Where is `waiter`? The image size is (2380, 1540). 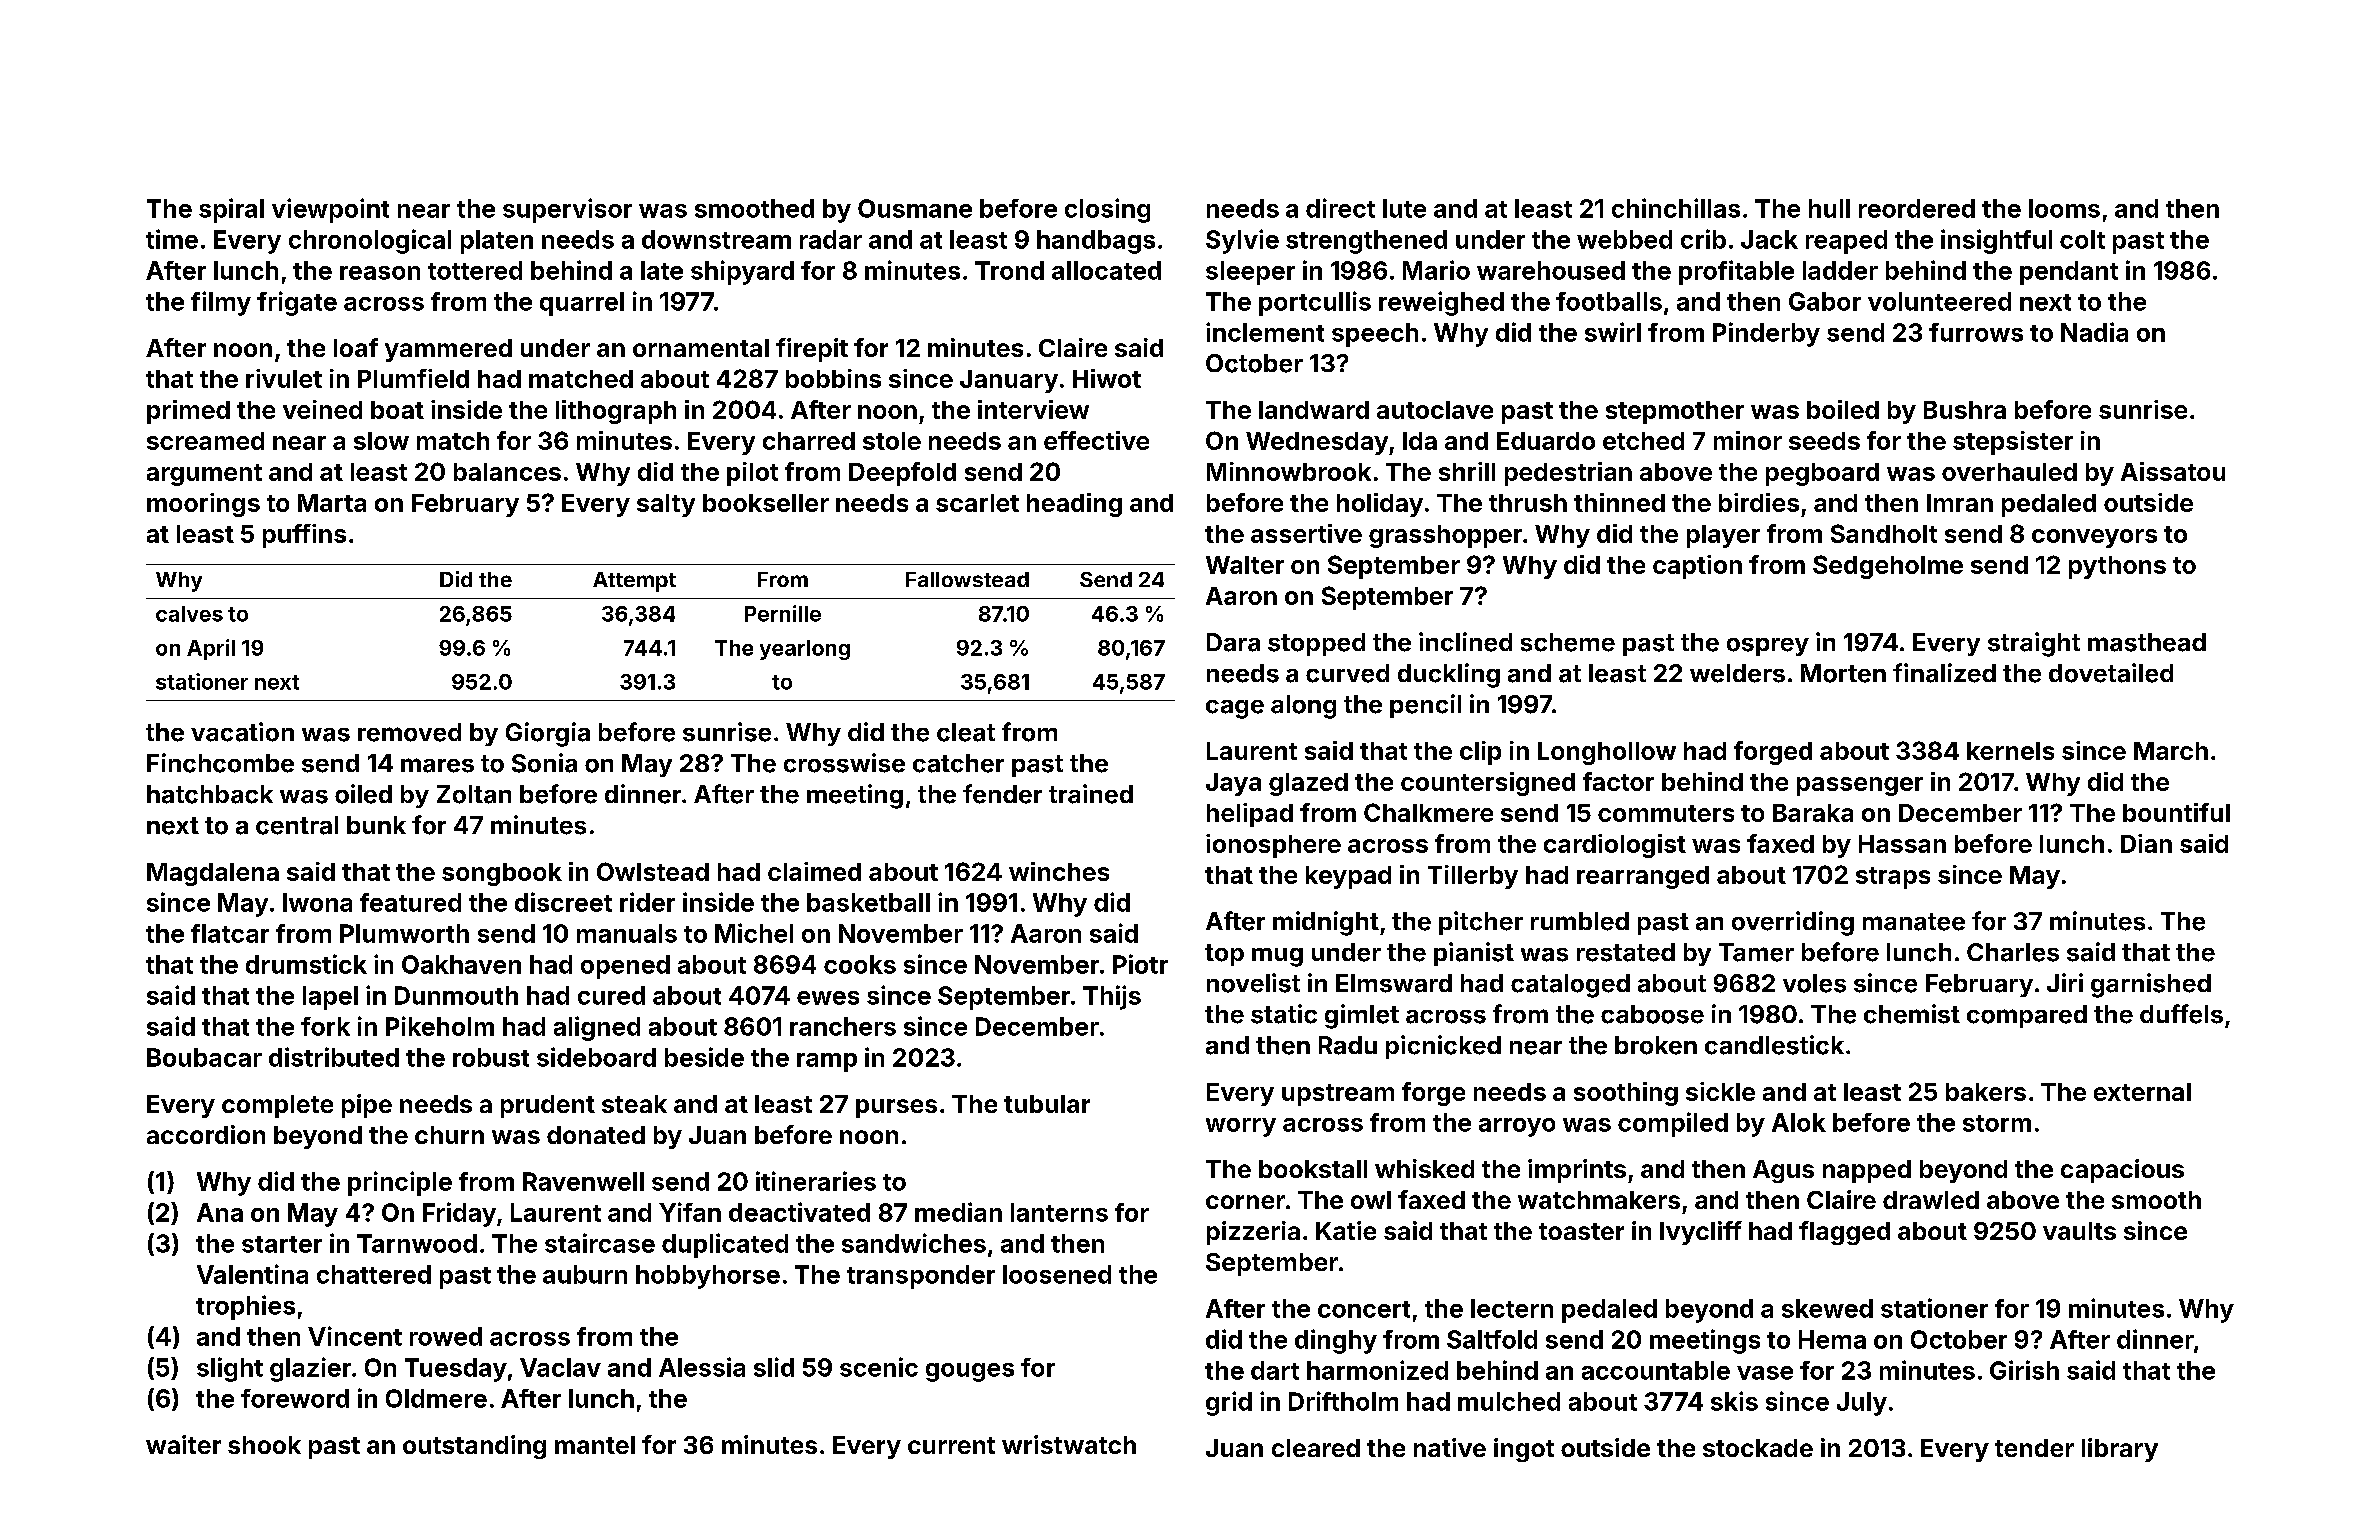 waiter is located at coordinates (183, 1444).
